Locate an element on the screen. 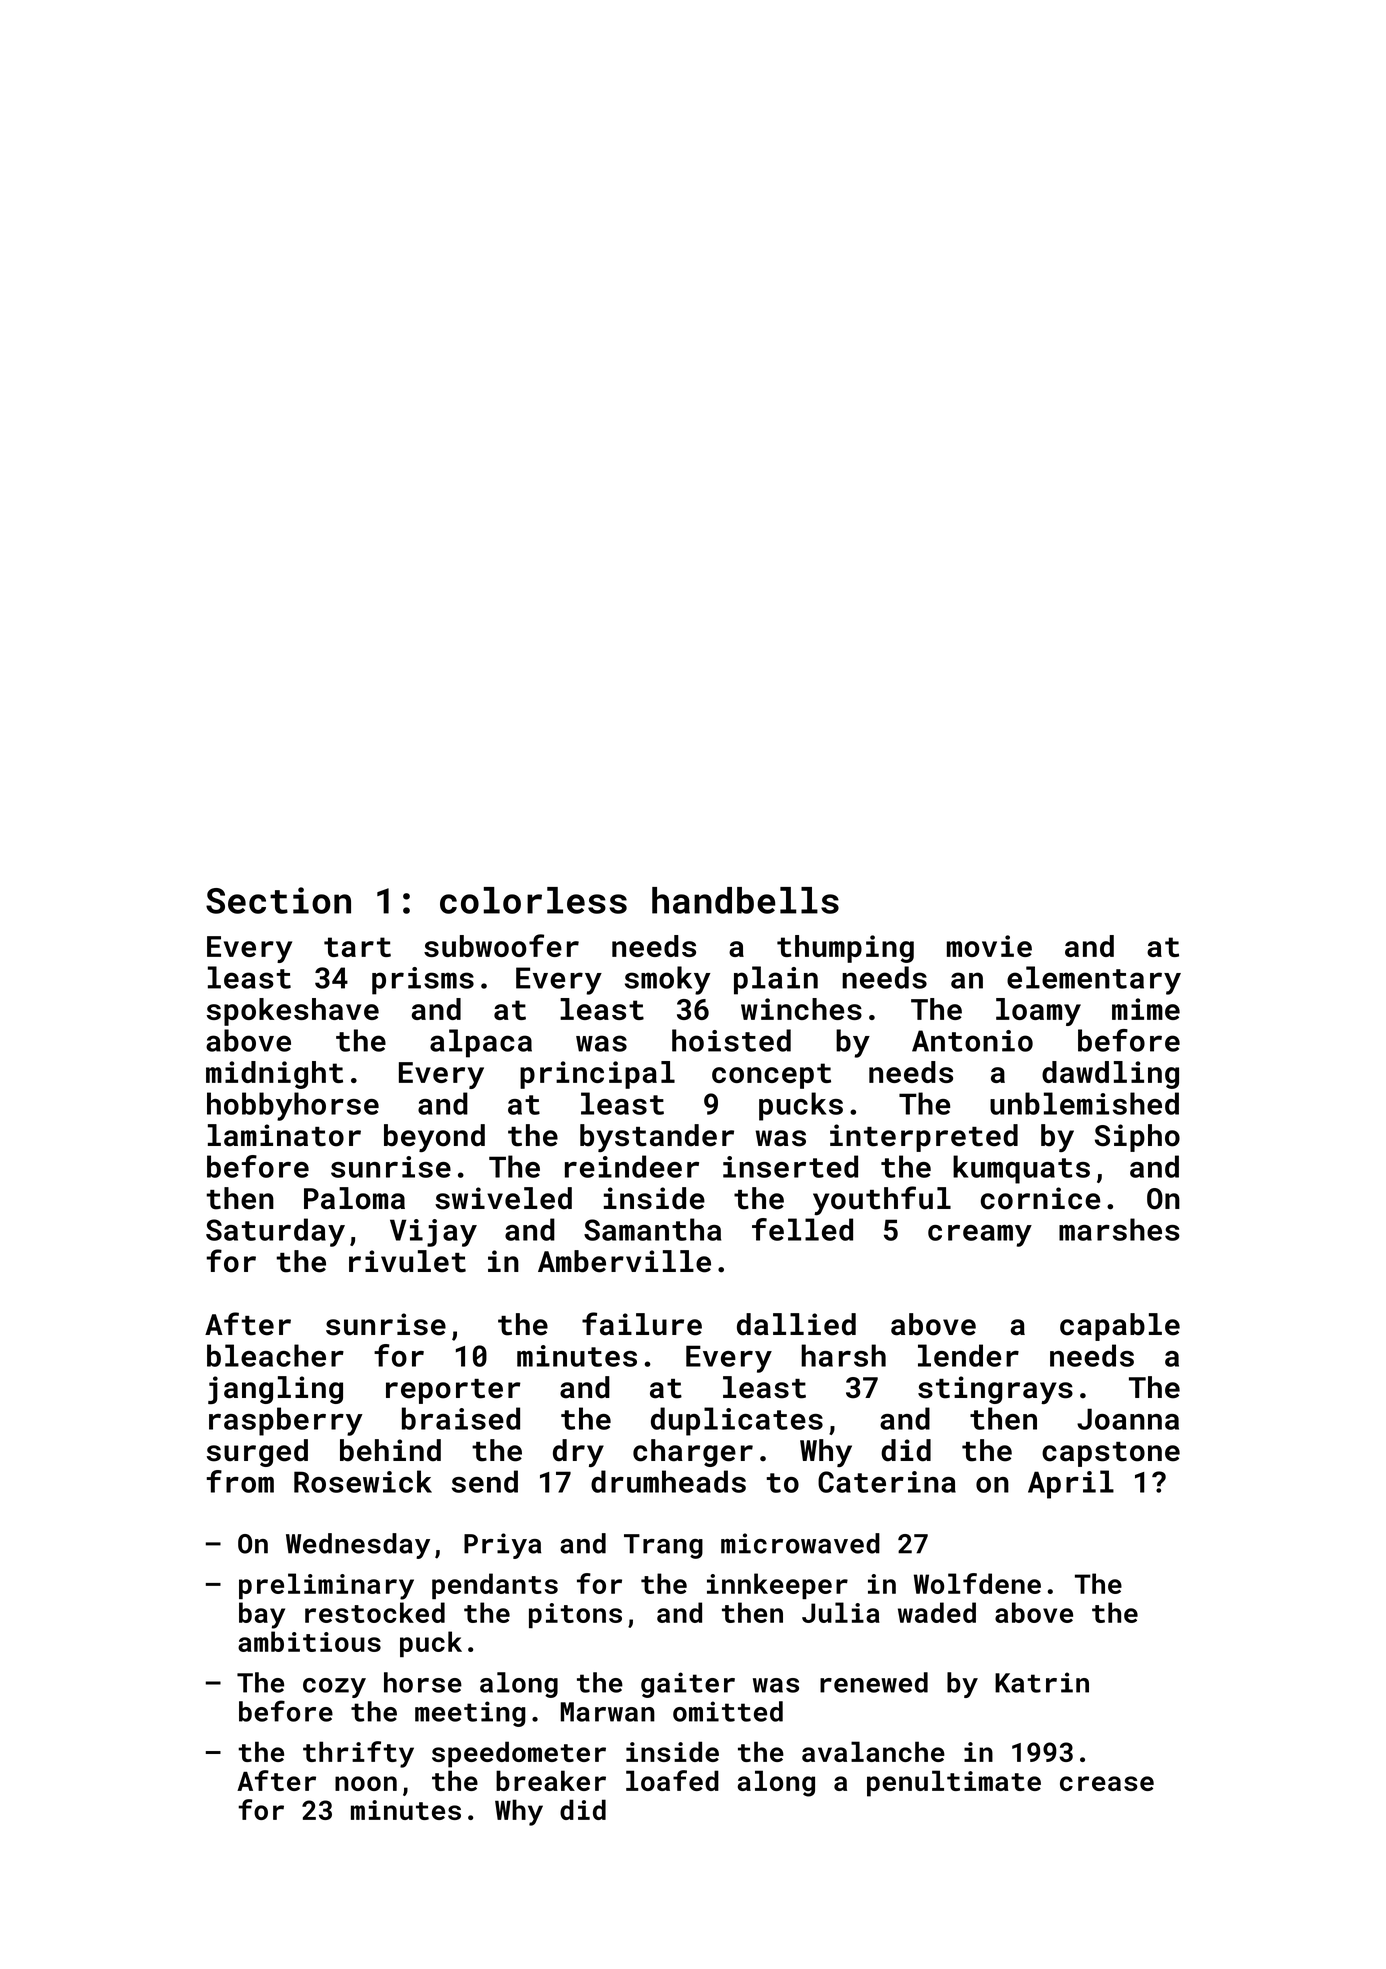  concept is located at coordinates (771, 1076).
